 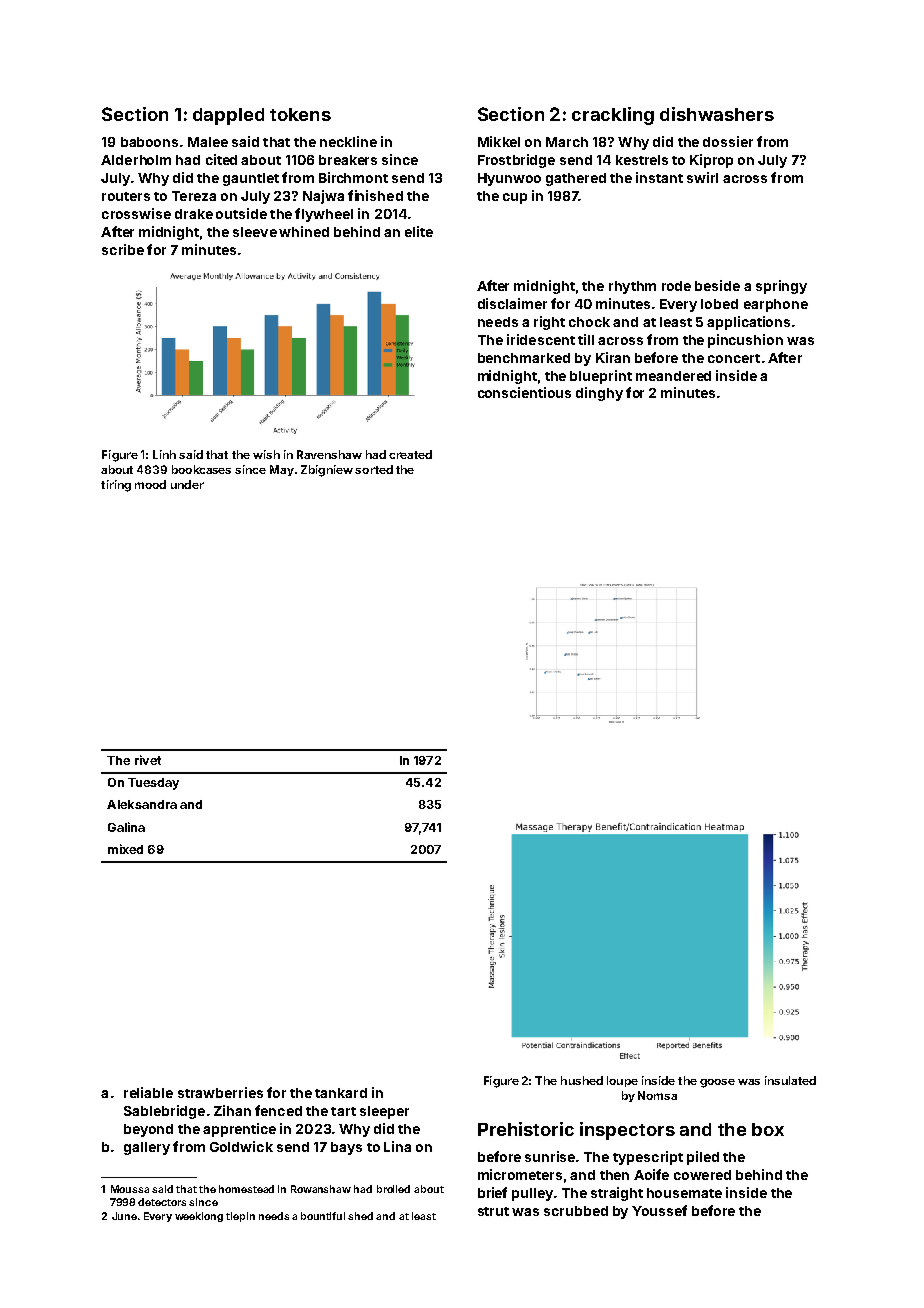 What do you see at coordinates (717, 1083) in the document?
I see `goose` at bounding box center [717, 1083].
